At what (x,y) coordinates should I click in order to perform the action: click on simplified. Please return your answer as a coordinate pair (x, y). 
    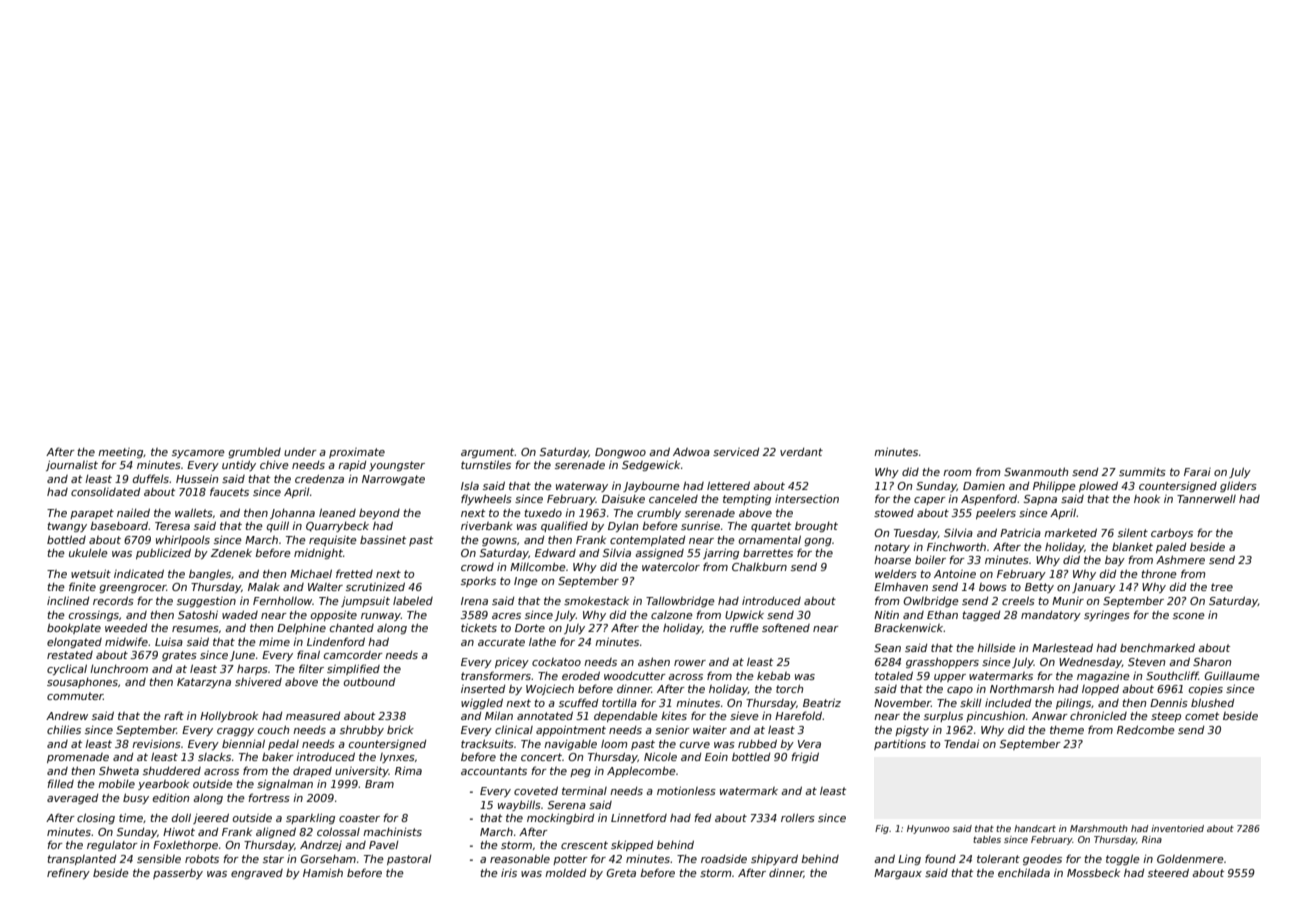
    Looking at the image, I should click on (353, 669).
